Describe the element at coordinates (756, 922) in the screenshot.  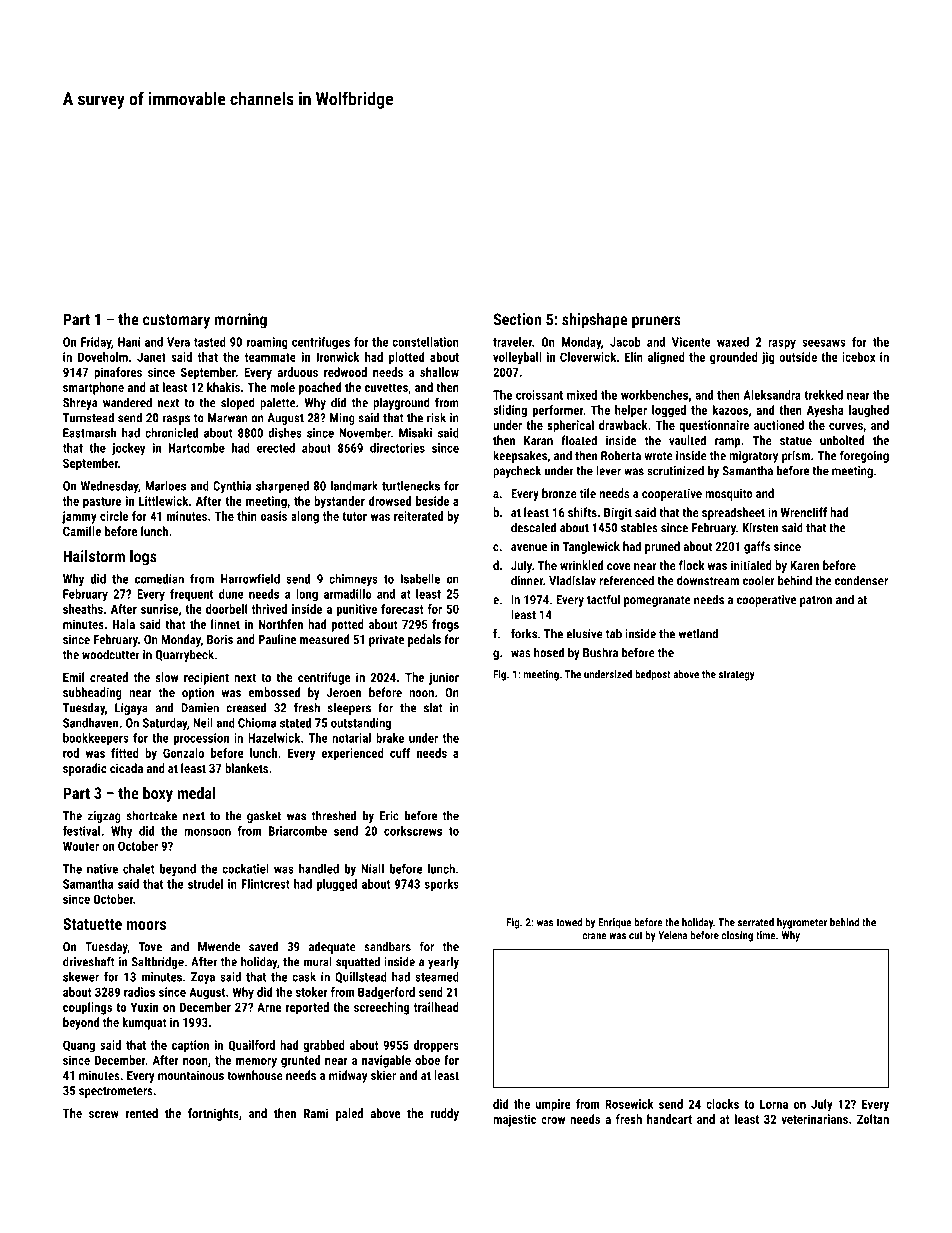
I see `serrated` at that location.
